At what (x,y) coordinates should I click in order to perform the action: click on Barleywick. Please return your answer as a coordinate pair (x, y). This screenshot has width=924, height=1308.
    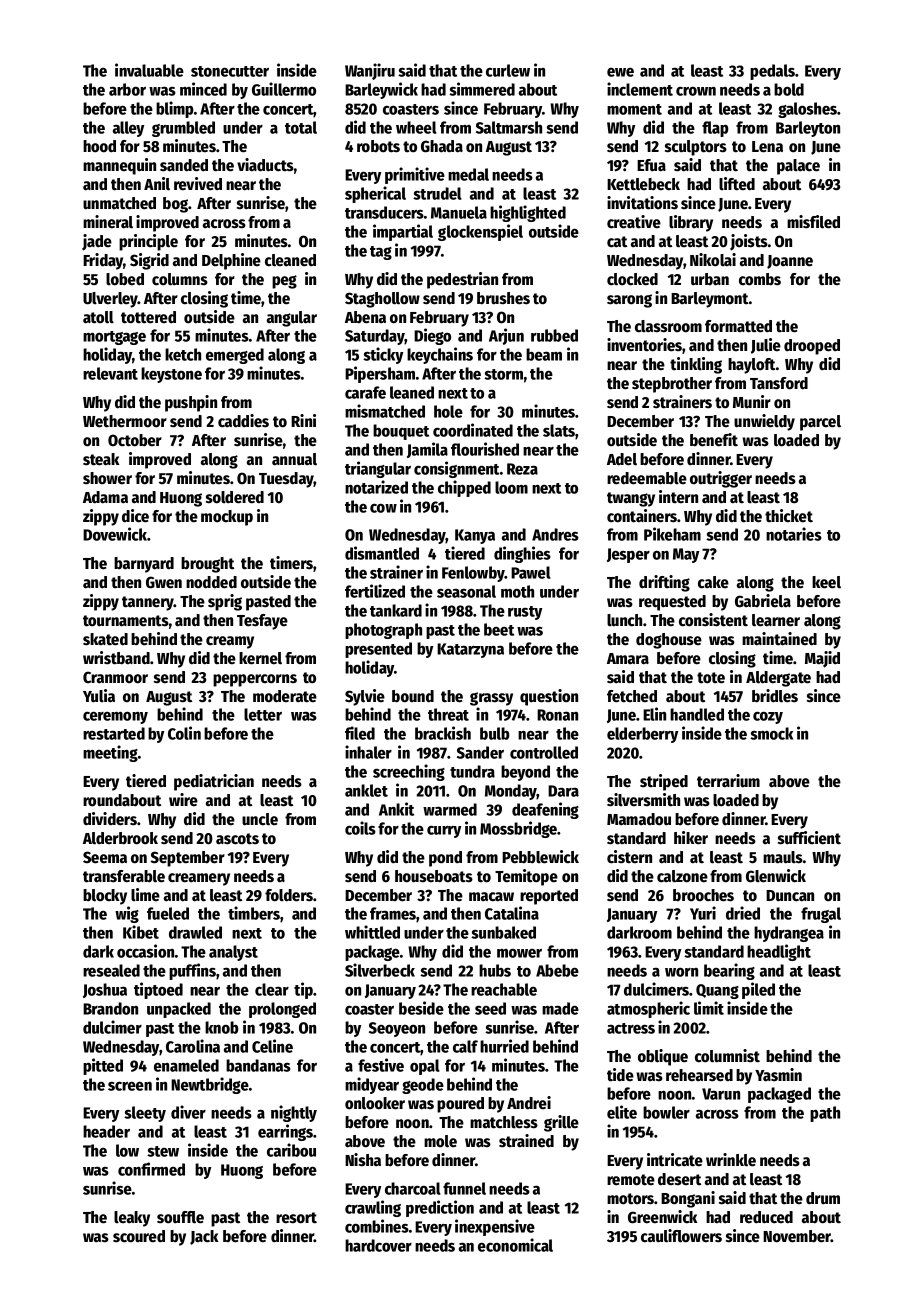
    Looking at the image, I should click on (381, 90).
